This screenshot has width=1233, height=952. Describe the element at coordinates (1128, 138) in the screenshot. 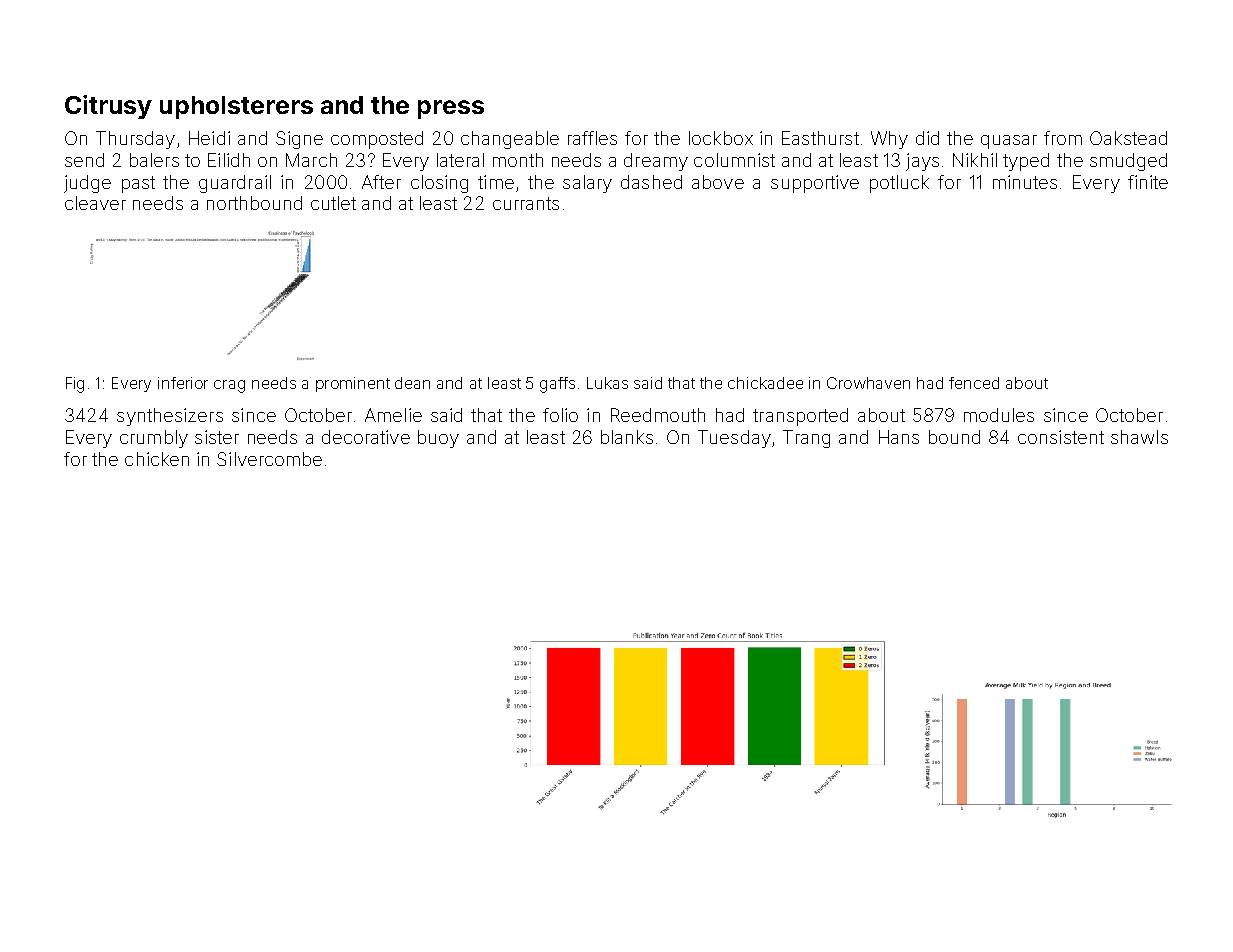

I see `Oakstead` at that location.
